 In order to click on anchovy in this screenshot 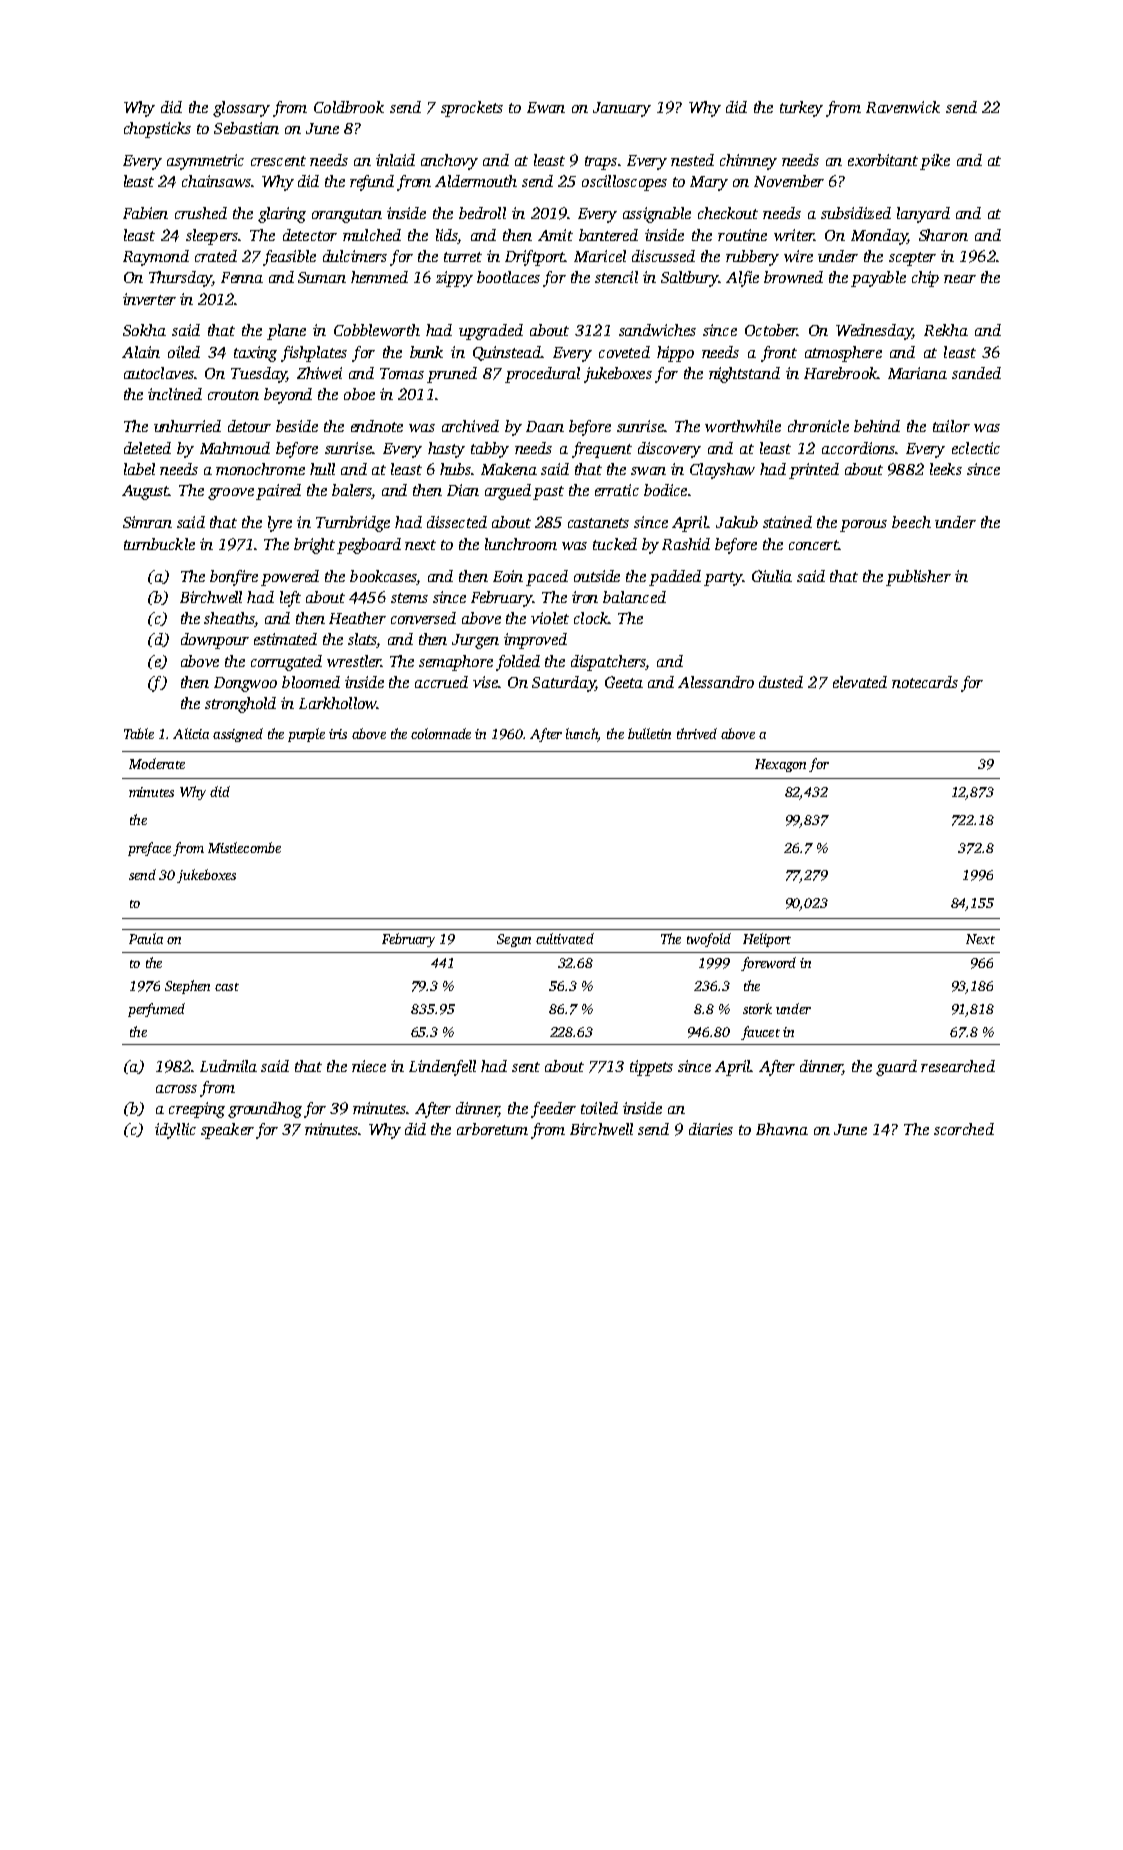, I will do `click(449, 162)`.
